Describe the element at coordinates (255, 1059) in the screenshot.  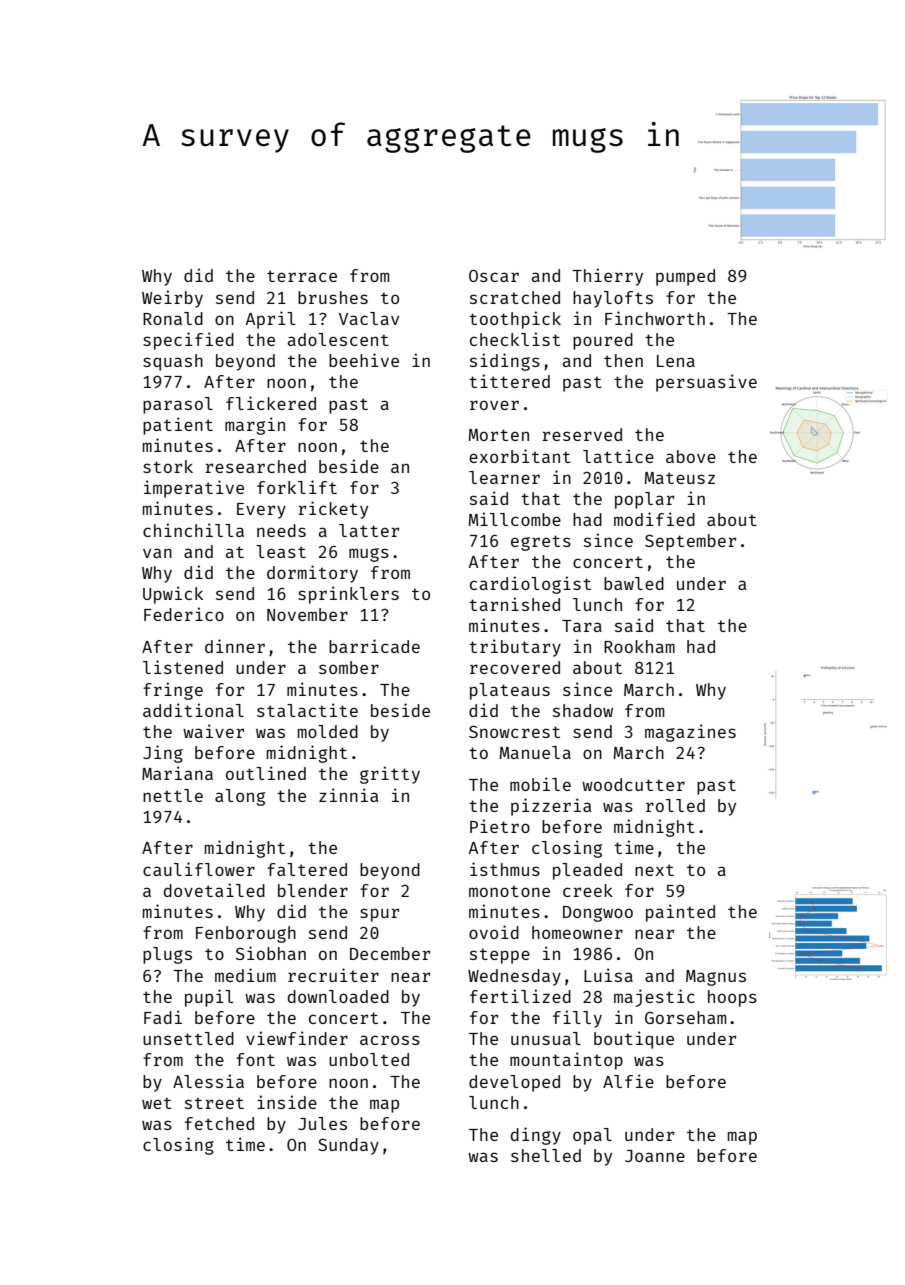
I see `font` at that location.
